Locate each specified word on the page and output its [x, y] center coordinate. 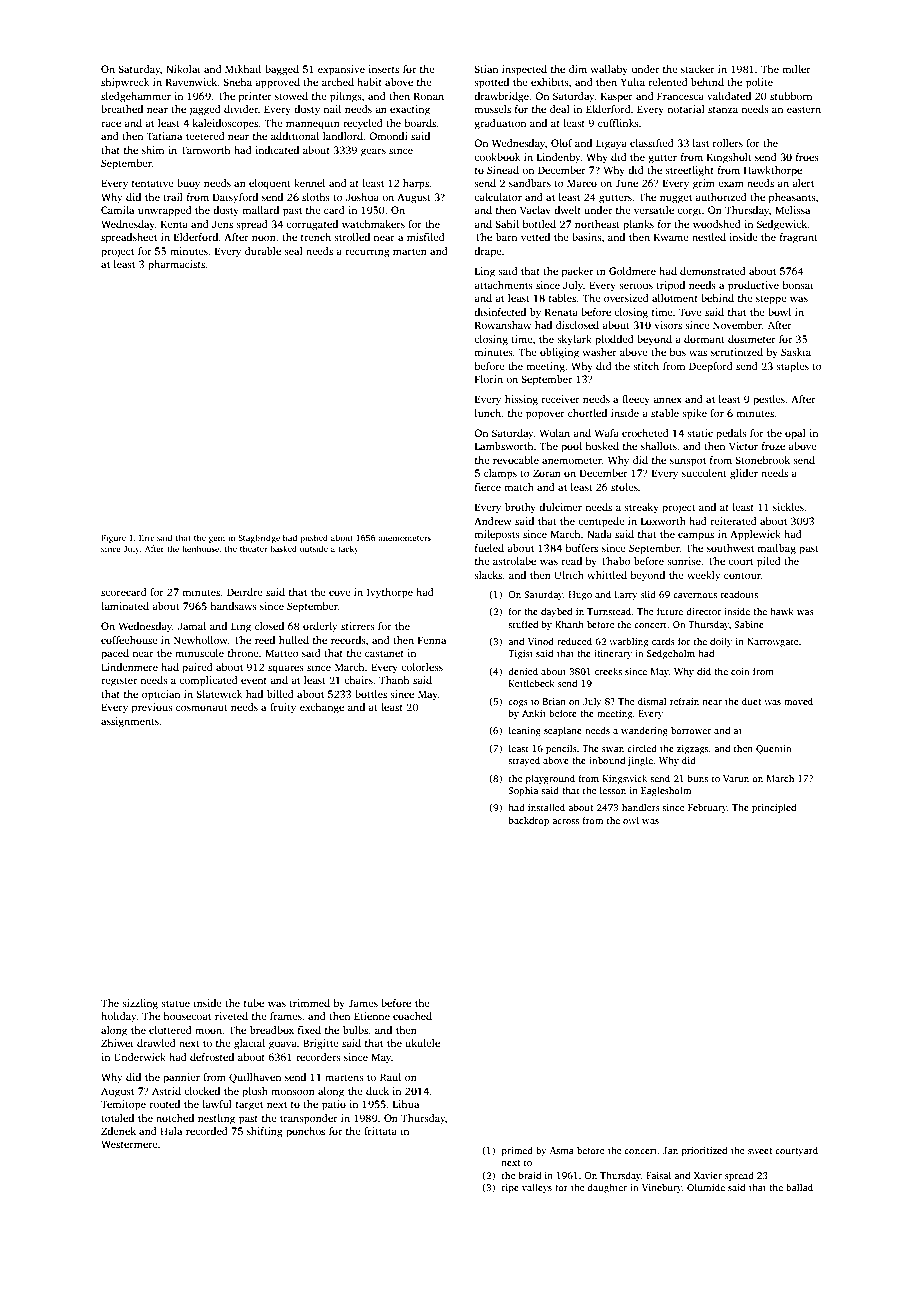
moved [798, 701]
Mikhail [243, 69]
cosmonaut [202, 707]
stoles [624, 487]
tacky [348, 549]
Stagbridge [259, 538]
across [565, 821]
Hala [171, 1131]
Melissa [792, 210]
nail [332, 109]
